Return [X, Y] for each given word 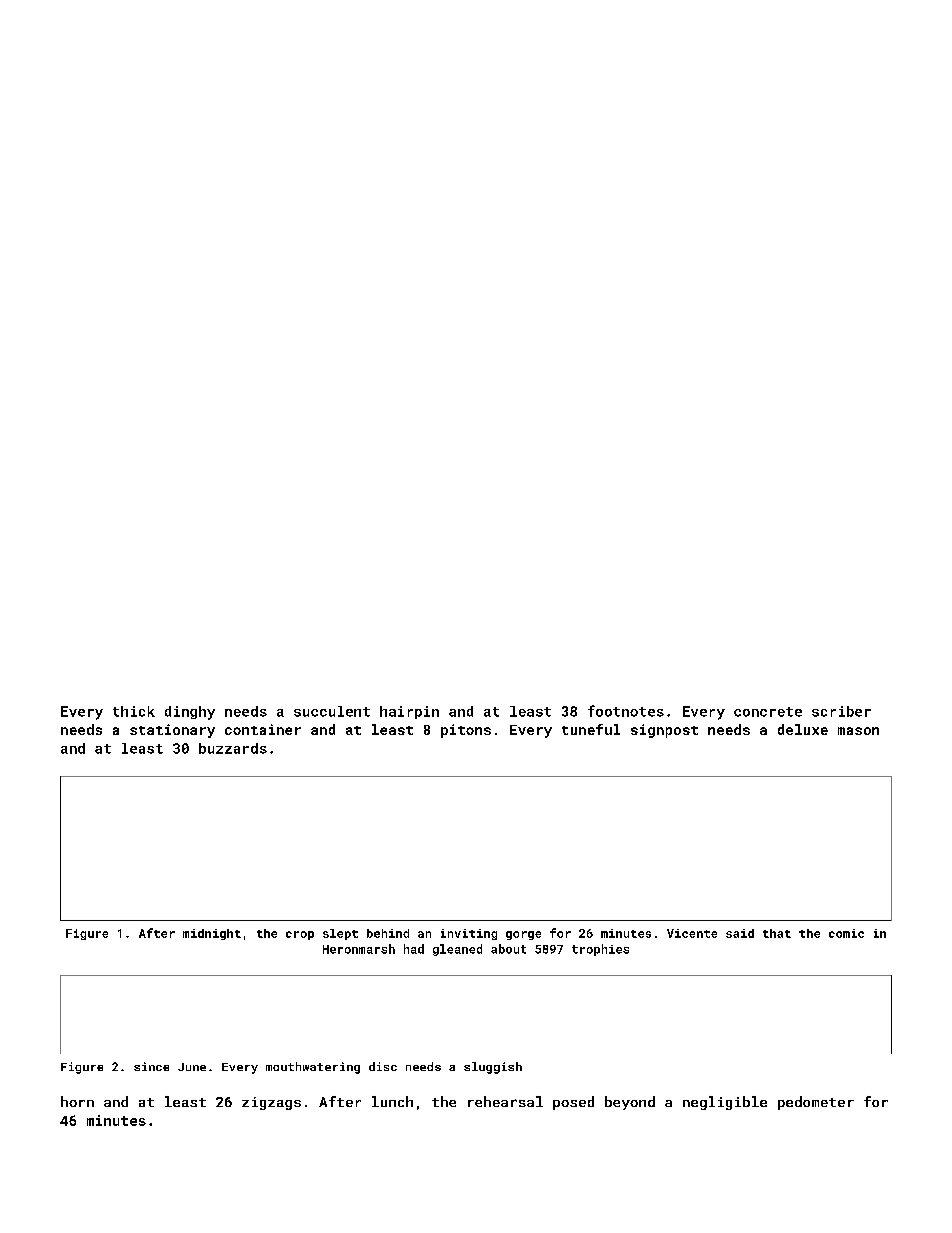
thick [134, 711]
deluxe [803, 729]
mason [858, 731]
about [508, 949]
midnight [212, 934]
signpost [664, 731]
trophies [600, 950]
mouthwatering [313, 1068]
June [192, 1067]
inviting [469, 934]
